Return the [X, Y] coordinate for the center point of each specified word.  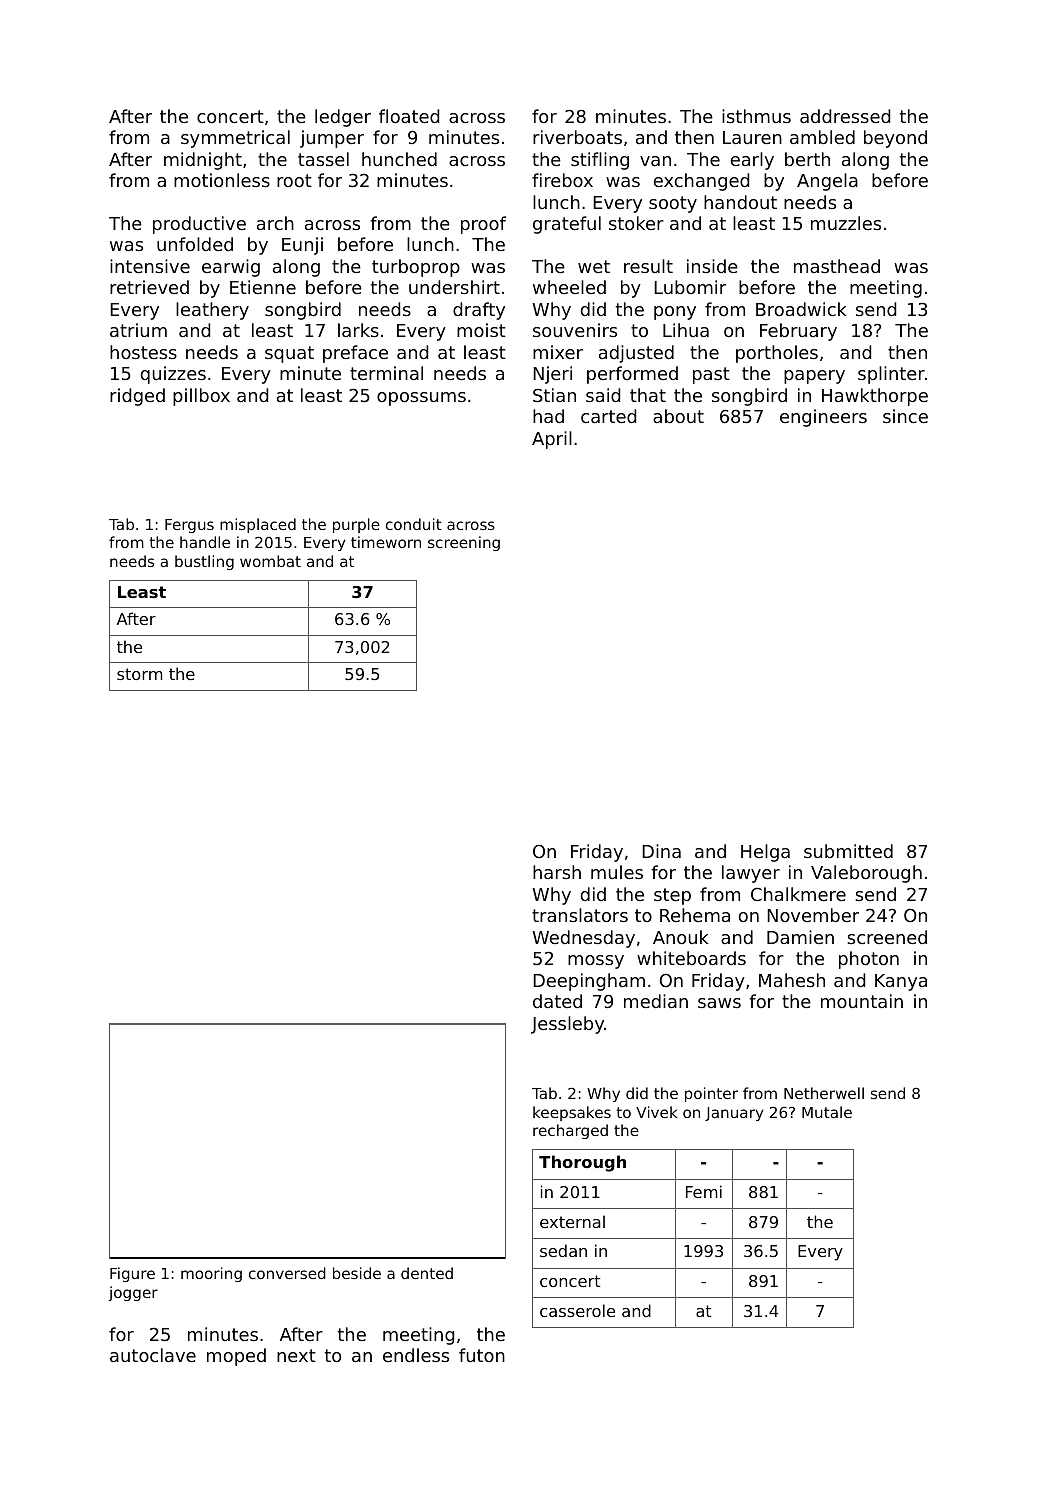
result [648, 266]
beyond [895, 139]
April [552, 440]
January [734, 1114]
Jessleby [567, 1025]
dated [557, 1001]
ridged [137, 397]
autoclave [153, 1355]
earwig [231, 268]
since [905, 416]
